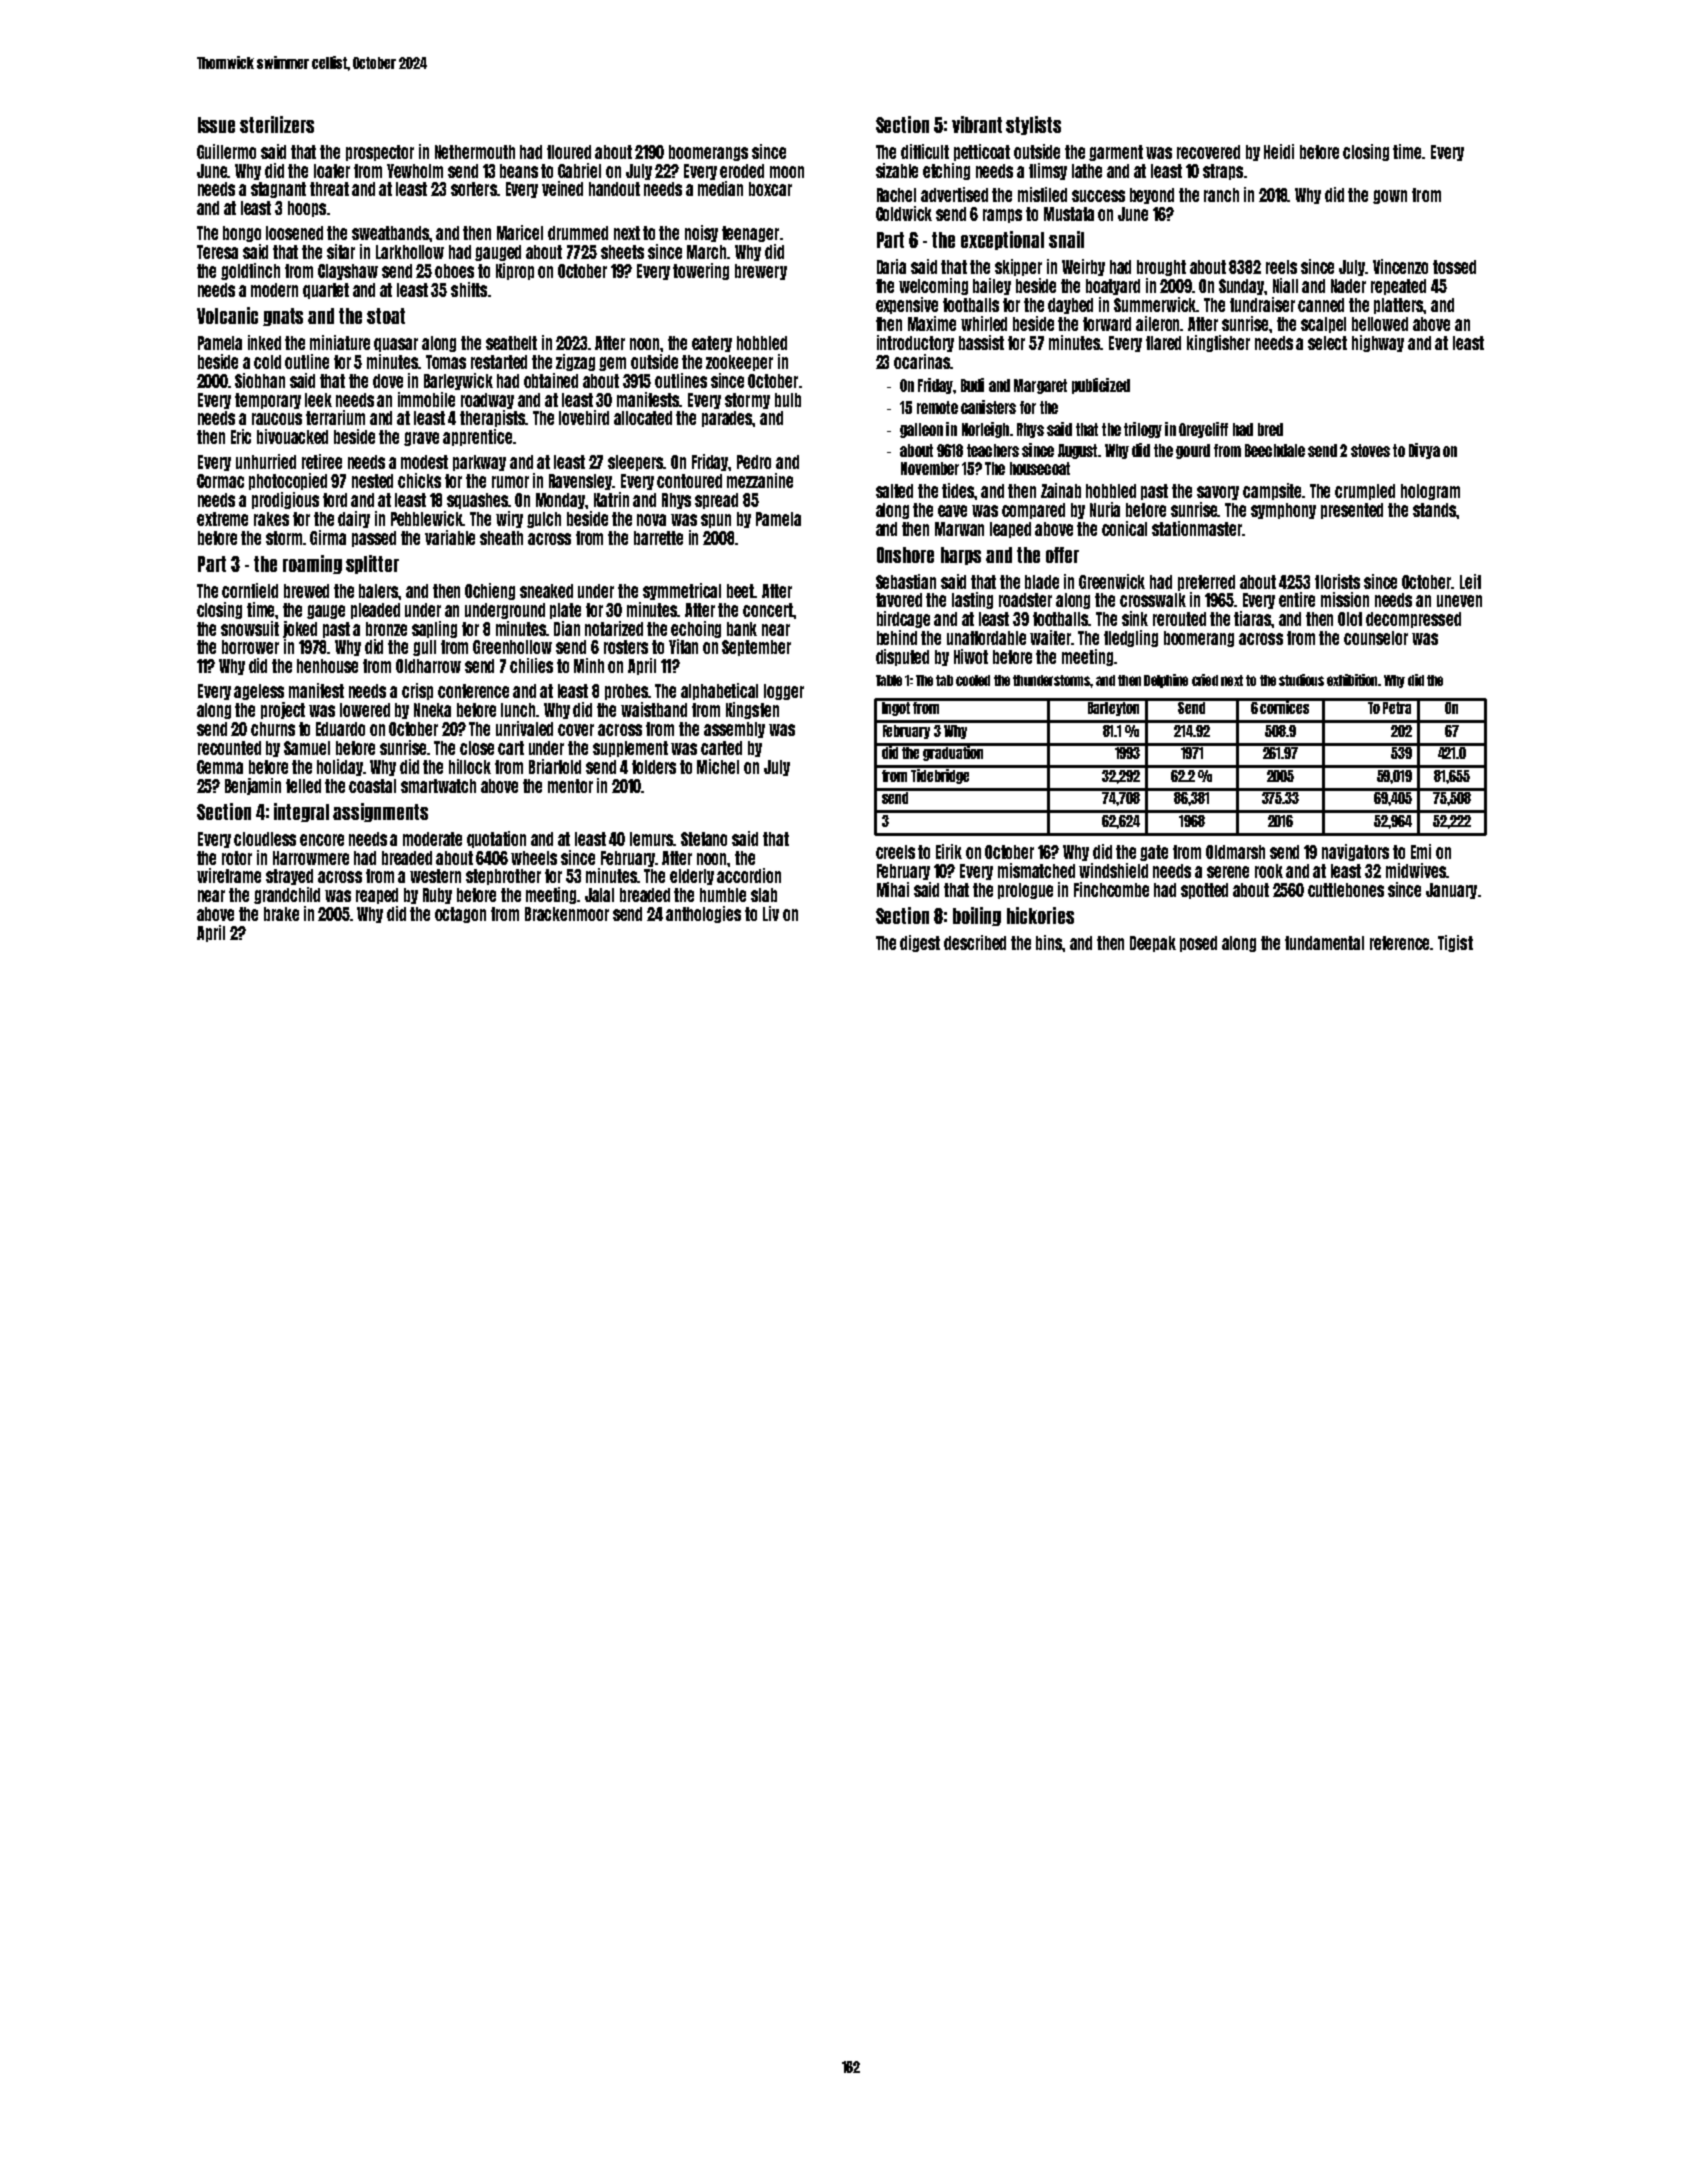 This screenshot has width=1683, height=2178. Describe the element at coordinates (1033, 125) in the screenshot. I see `stylists` at that location.
